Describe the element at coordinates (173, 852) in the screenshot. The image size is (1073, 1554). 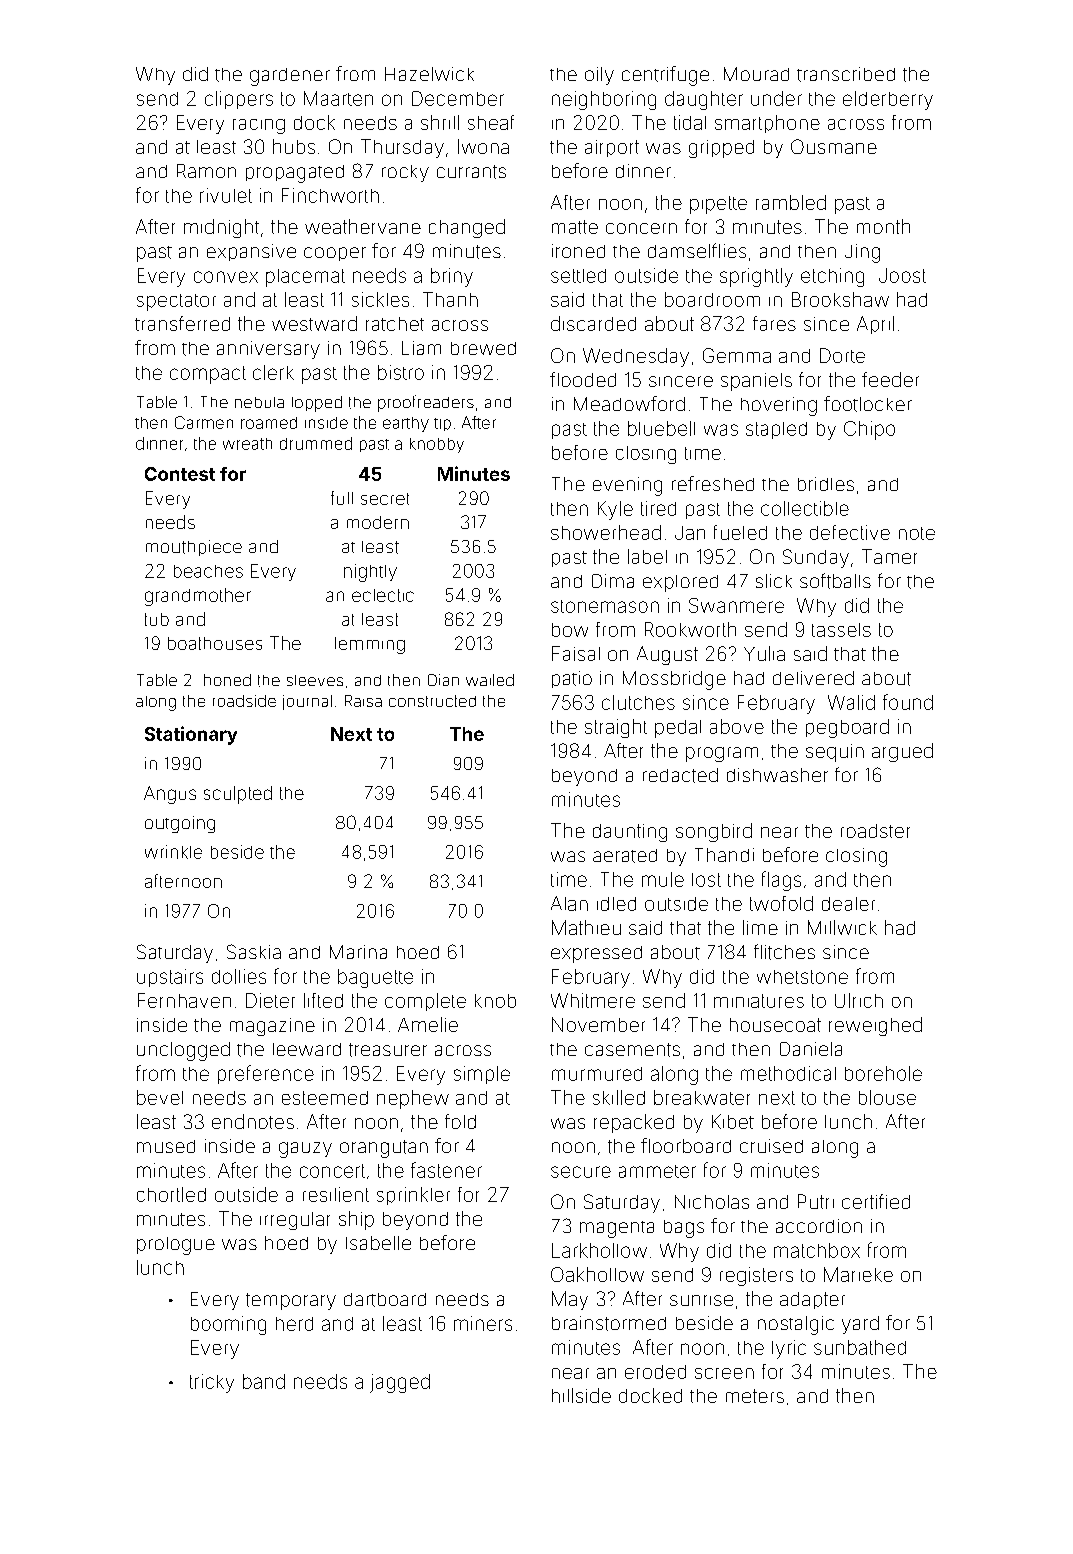
I see `wrinkle` at that location.
